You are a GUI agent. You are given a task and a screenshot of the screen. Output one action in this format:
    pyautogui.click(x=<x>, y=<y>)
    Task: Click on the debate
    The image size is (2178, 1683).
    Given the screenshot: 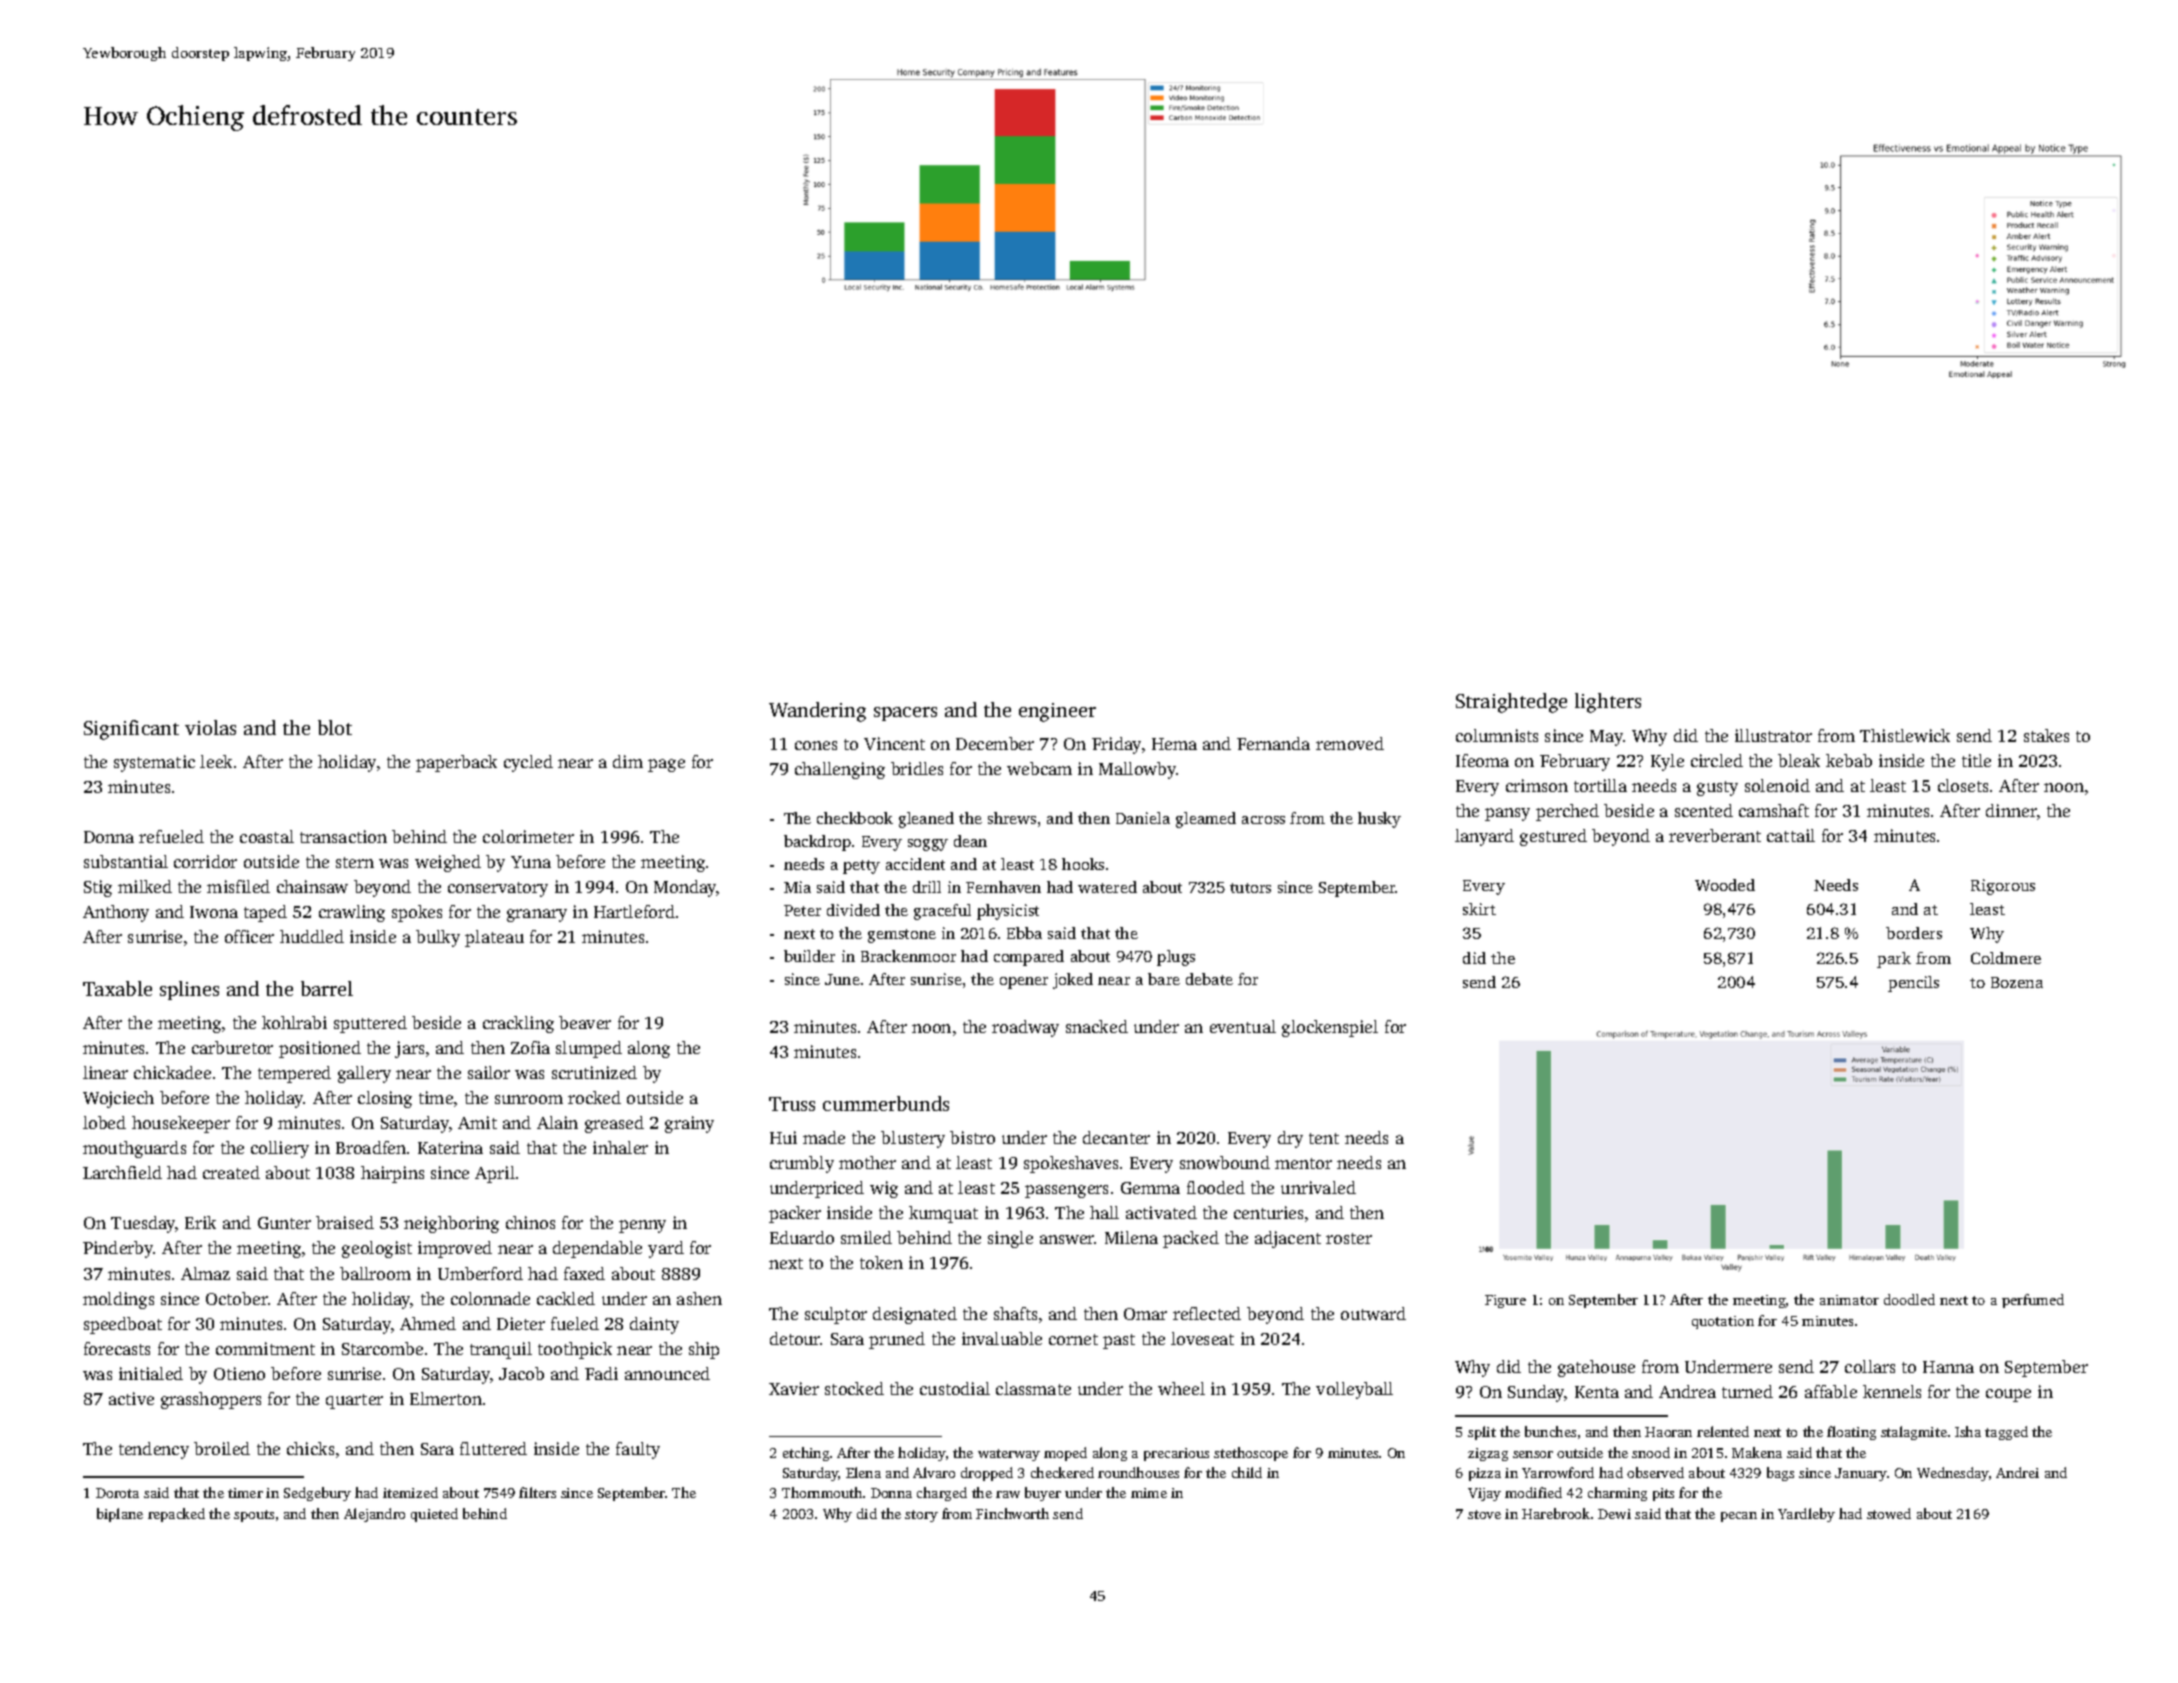 What is the action you would take?
    pyautogui.click(x=1209, y=979)
